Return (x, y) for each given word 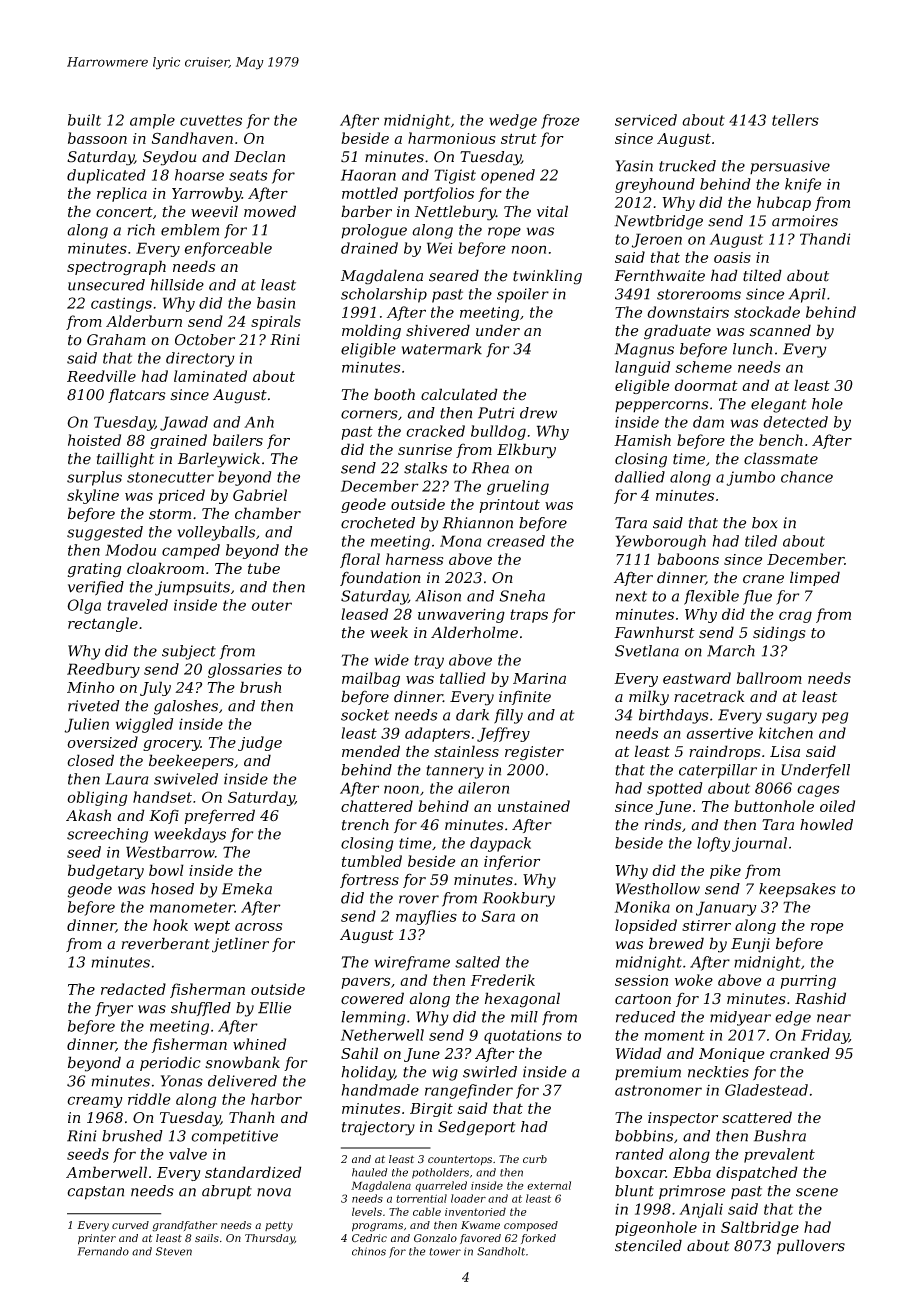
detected (795, 422)
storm (170, 514)
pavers (365, 983)
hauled (369, 1172)
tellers (795, 120)
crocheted (378, 523)
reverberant (165, 943)
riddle (149, 1099)
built (84, 120)
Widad (639, 1053)
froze (560, 121)
